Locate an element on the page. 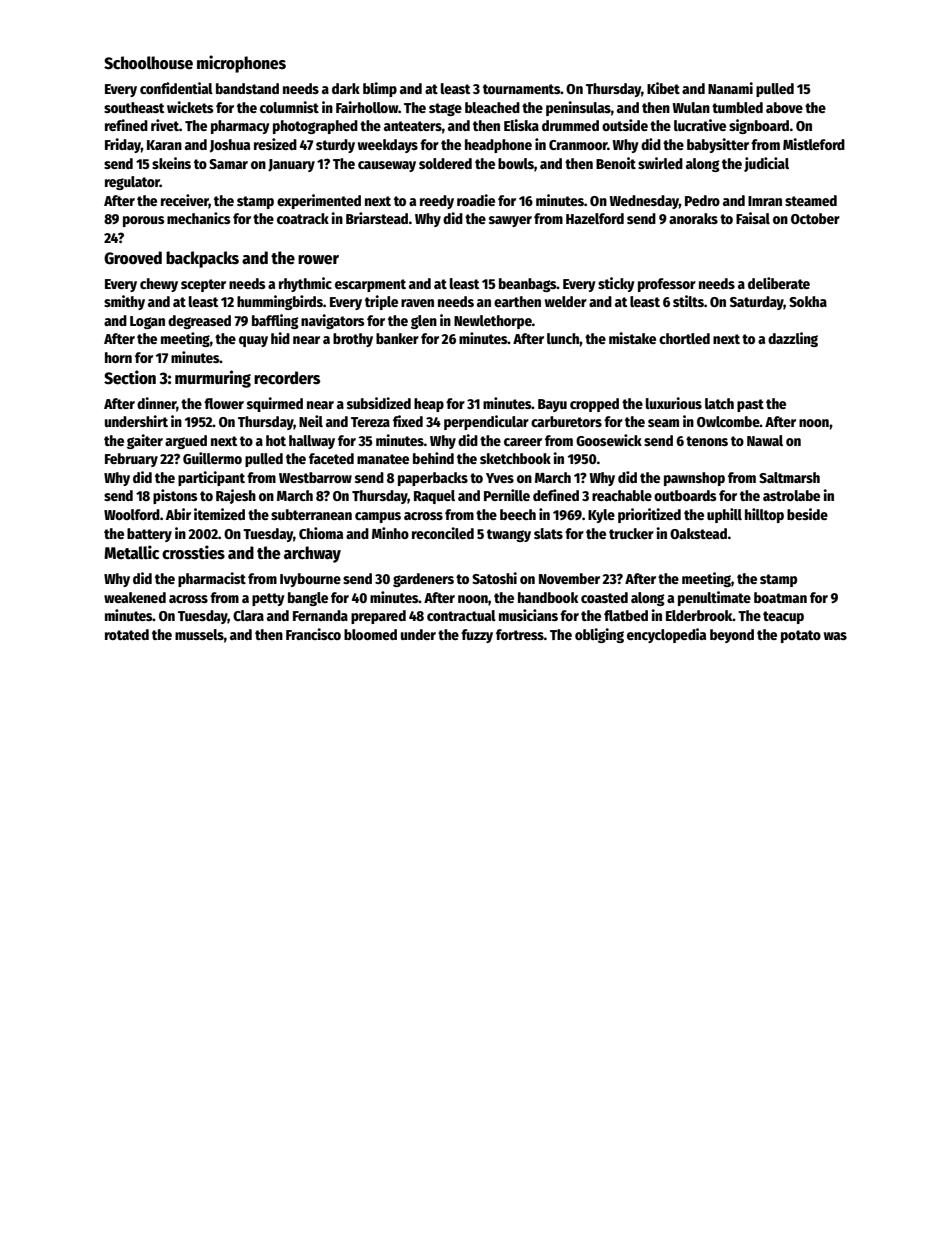  Schoolhouse is located at coordinates (148, 63).
